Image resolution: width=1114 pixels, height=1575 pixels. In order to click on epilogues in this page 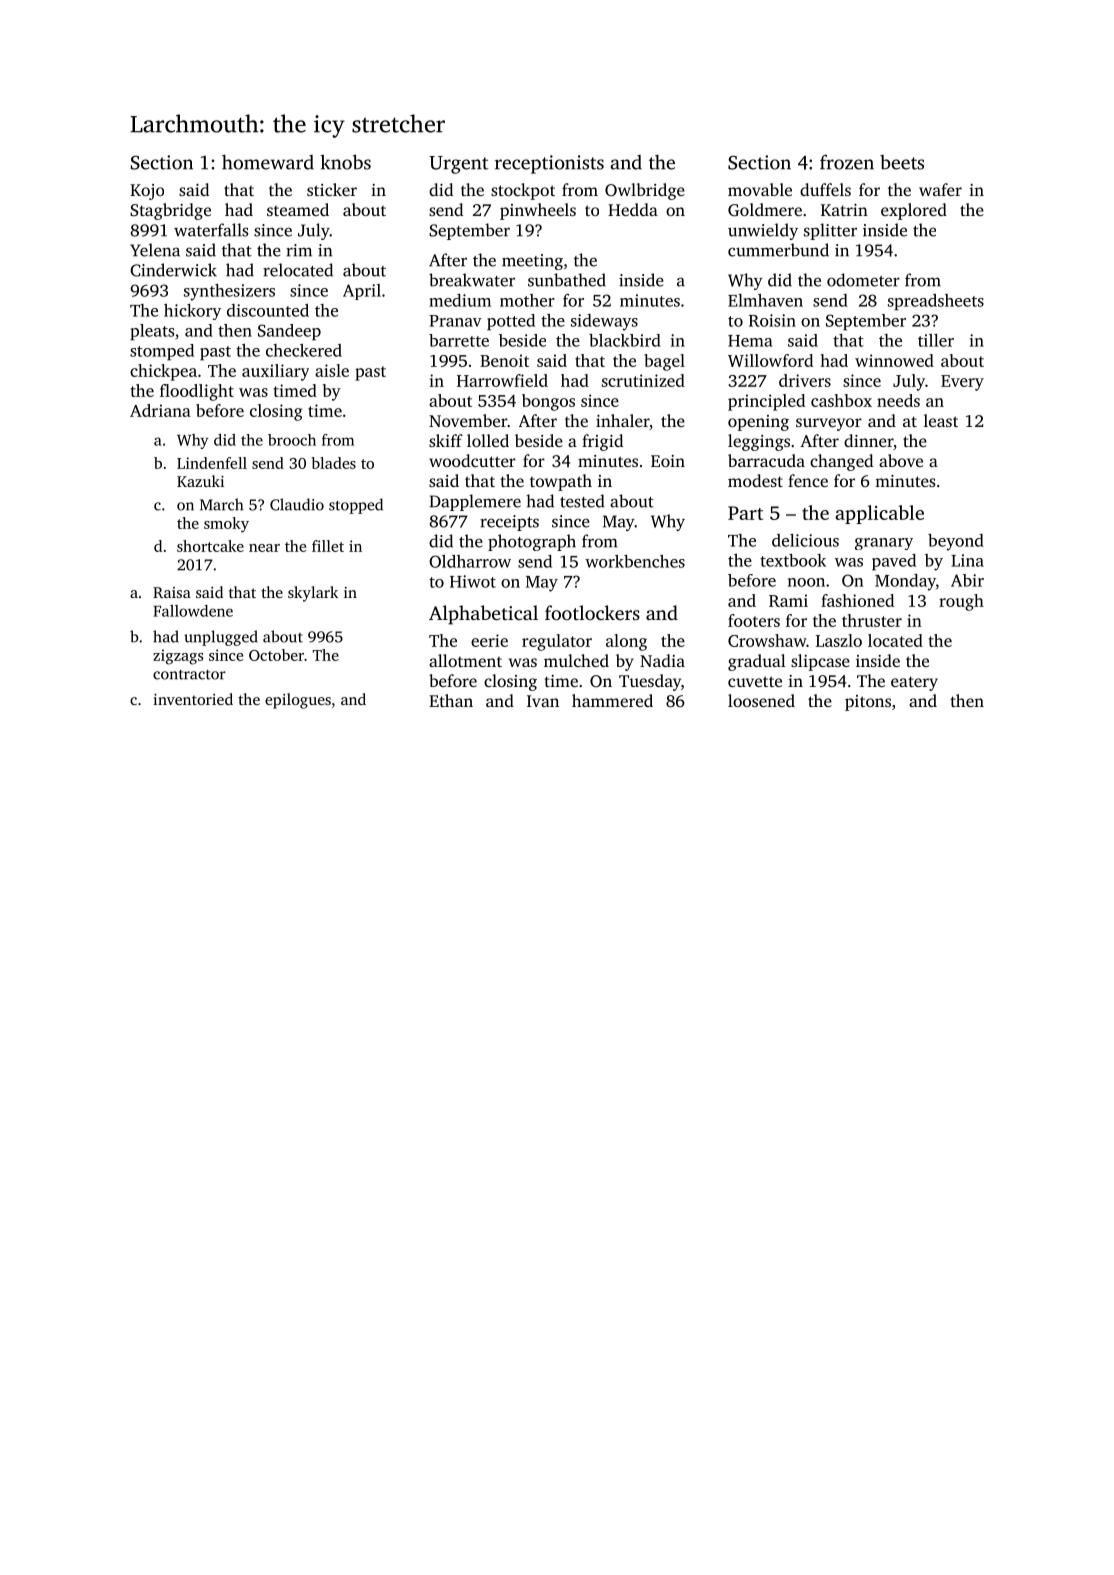, I will do `click(298, 701)`.
